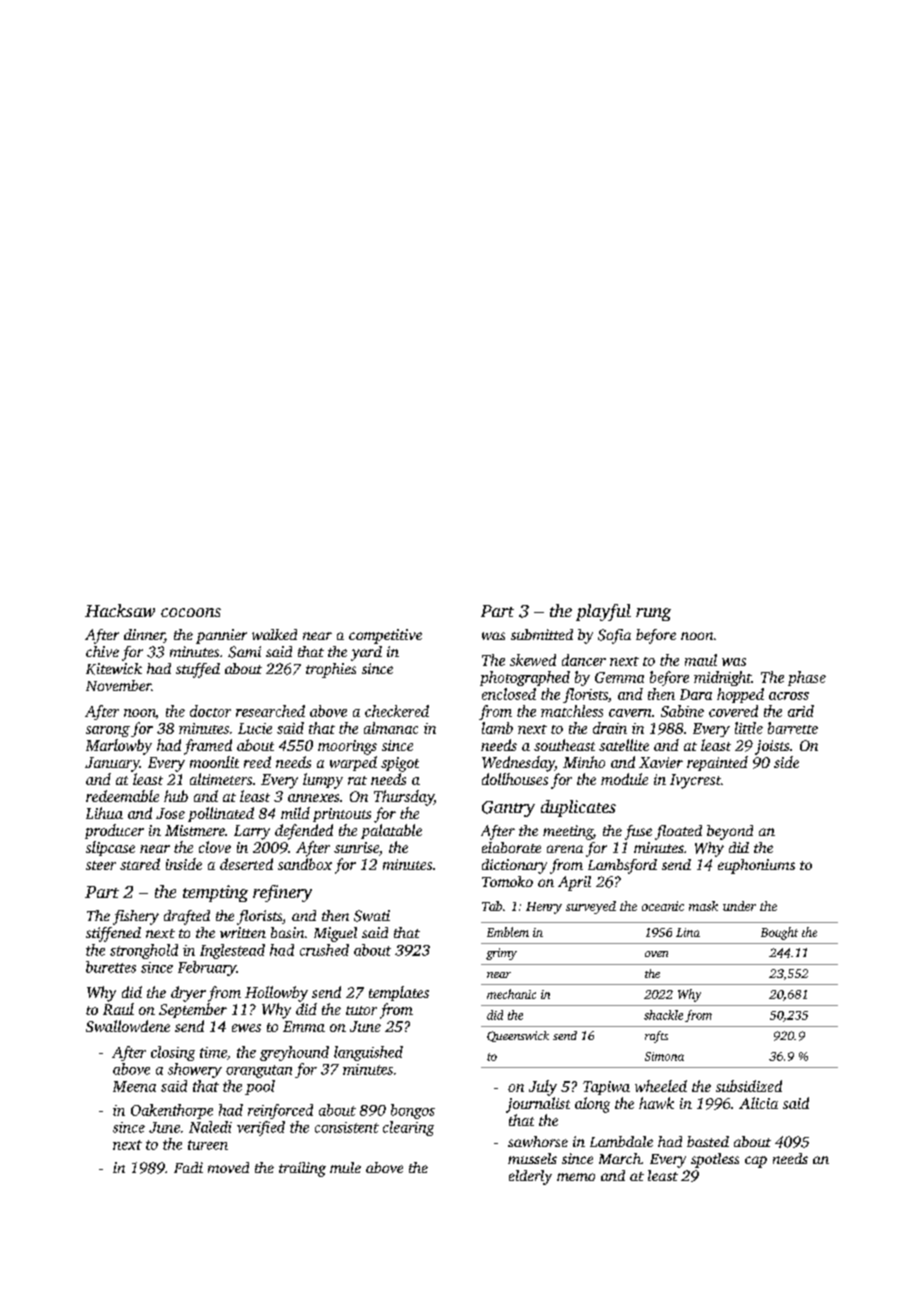  Describe the element at coordinates (413, 1111) in the page. I see `bongos` at that location.
